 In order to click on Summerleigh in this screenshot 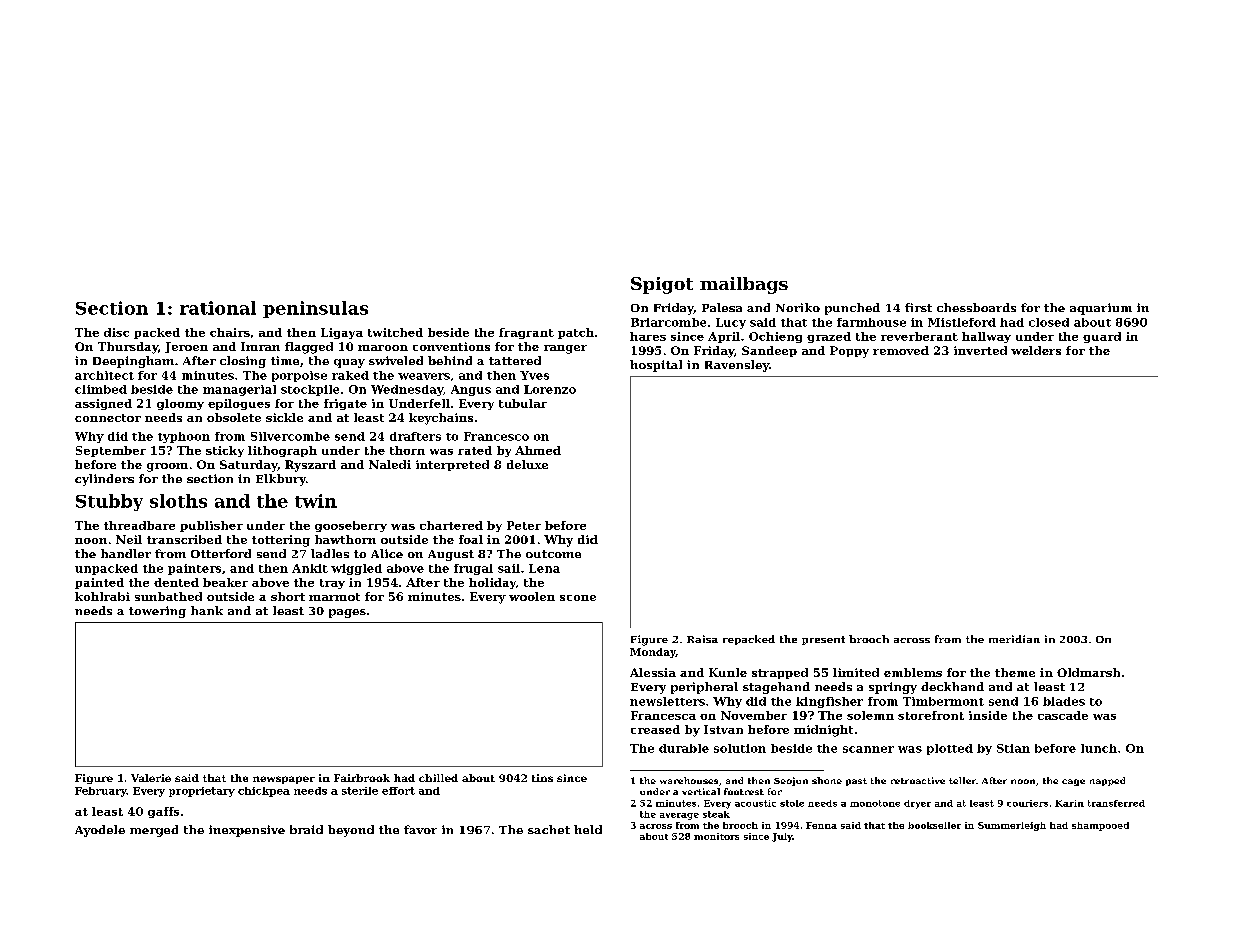, I will do `click(1012, 826)`.
